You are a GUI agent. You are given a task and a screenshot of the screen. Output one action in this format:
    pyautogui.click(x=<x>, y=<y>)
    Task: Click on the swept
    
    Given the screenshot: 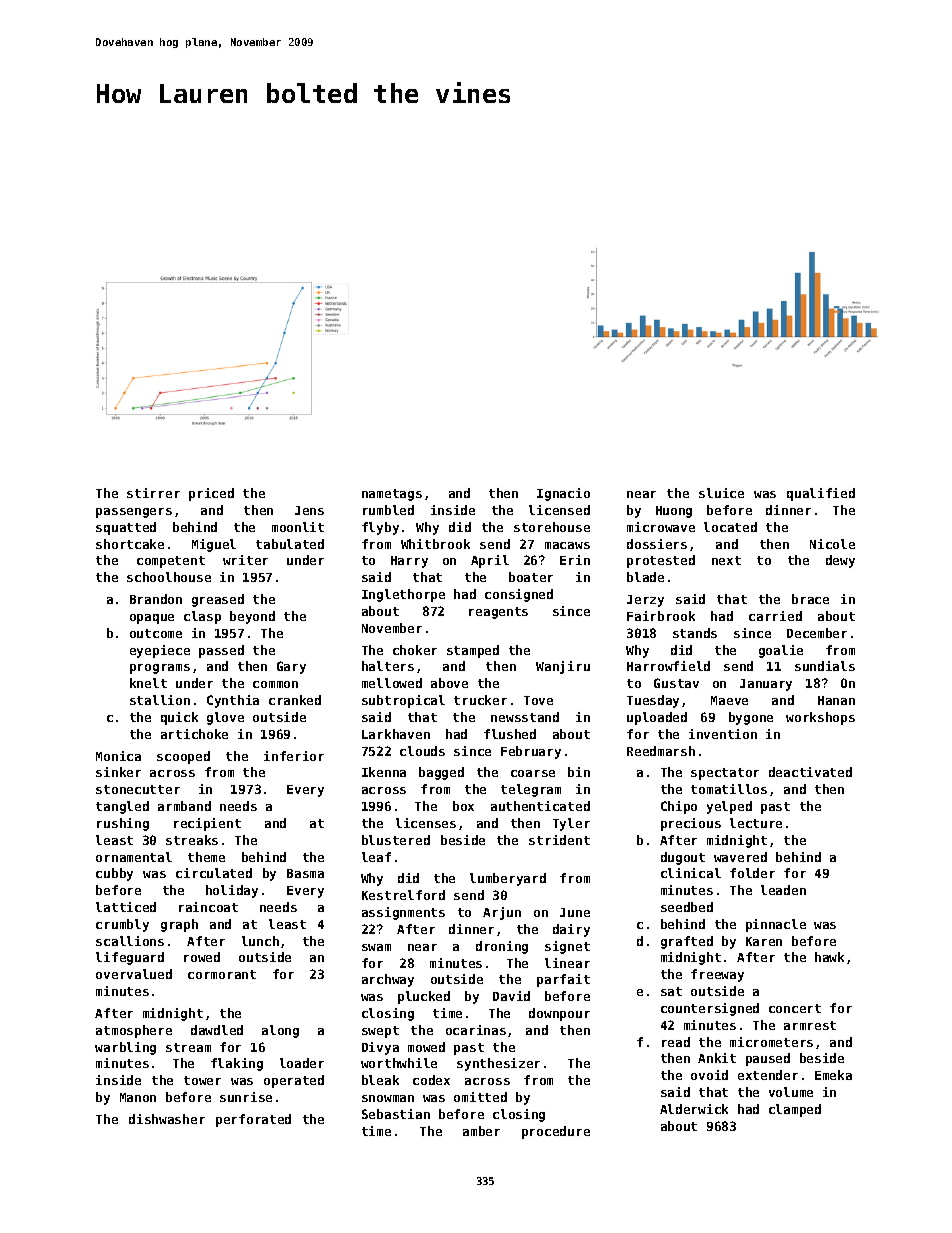 What is the action you would take?
    pyautogui.click(x=380, y=1032)
